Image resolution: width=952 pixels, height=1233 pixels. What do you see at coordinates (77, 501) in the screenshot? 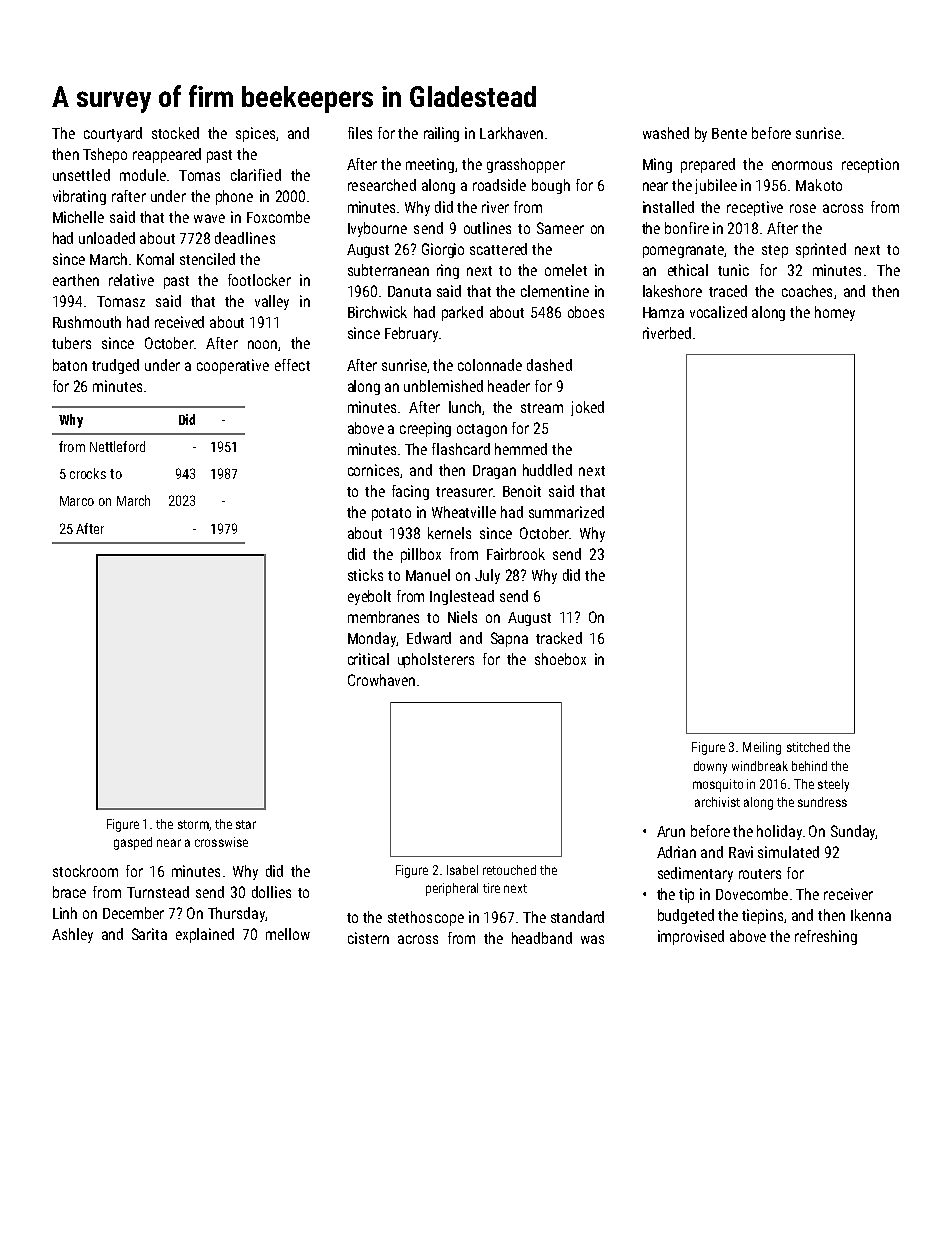
I see `Marco` at bounding box center [77, 501].
